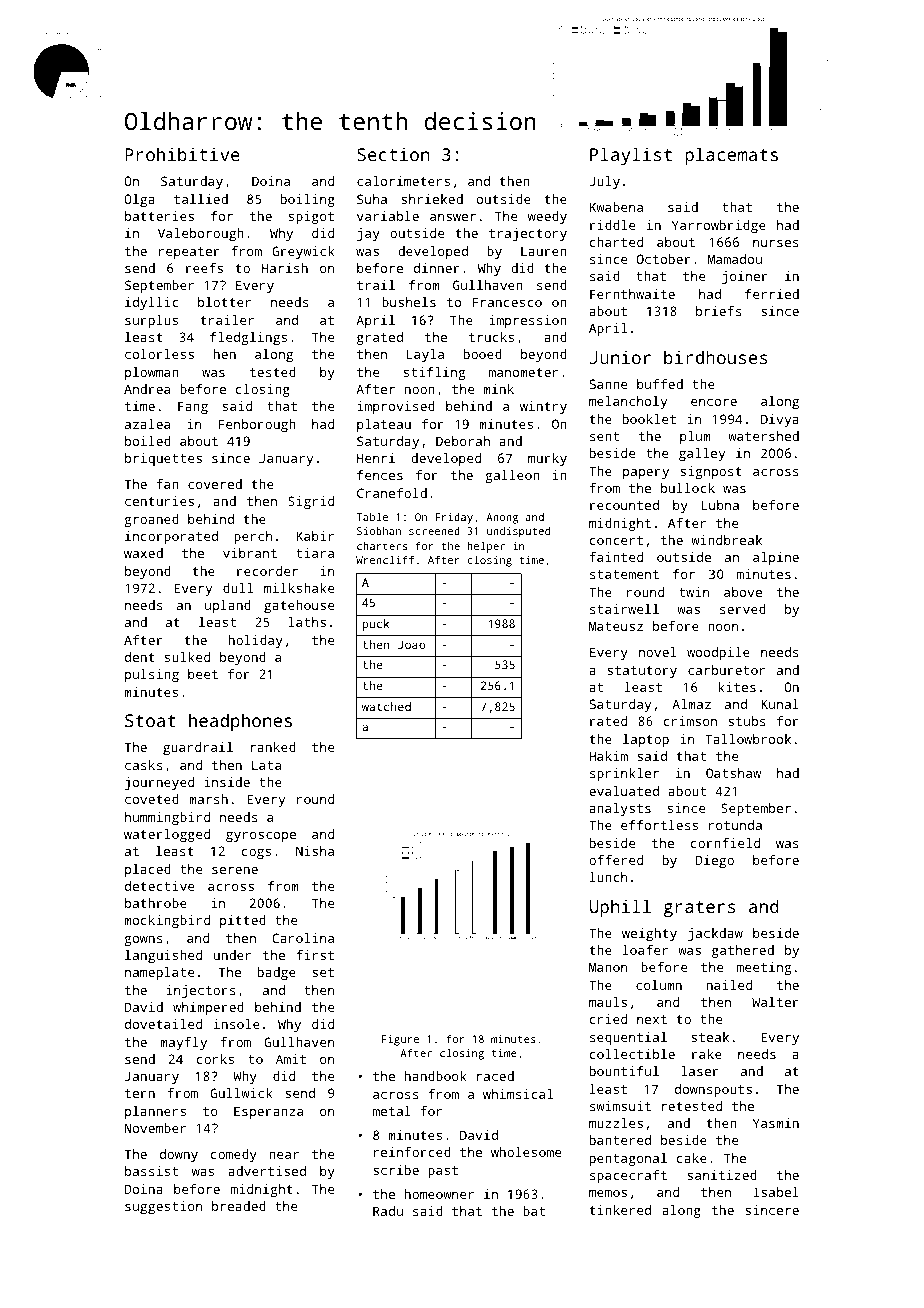 The height and width of the page is (1308, 924). Describe the element at coordinates (228, 606) in the page. I see `upland` at that location.
